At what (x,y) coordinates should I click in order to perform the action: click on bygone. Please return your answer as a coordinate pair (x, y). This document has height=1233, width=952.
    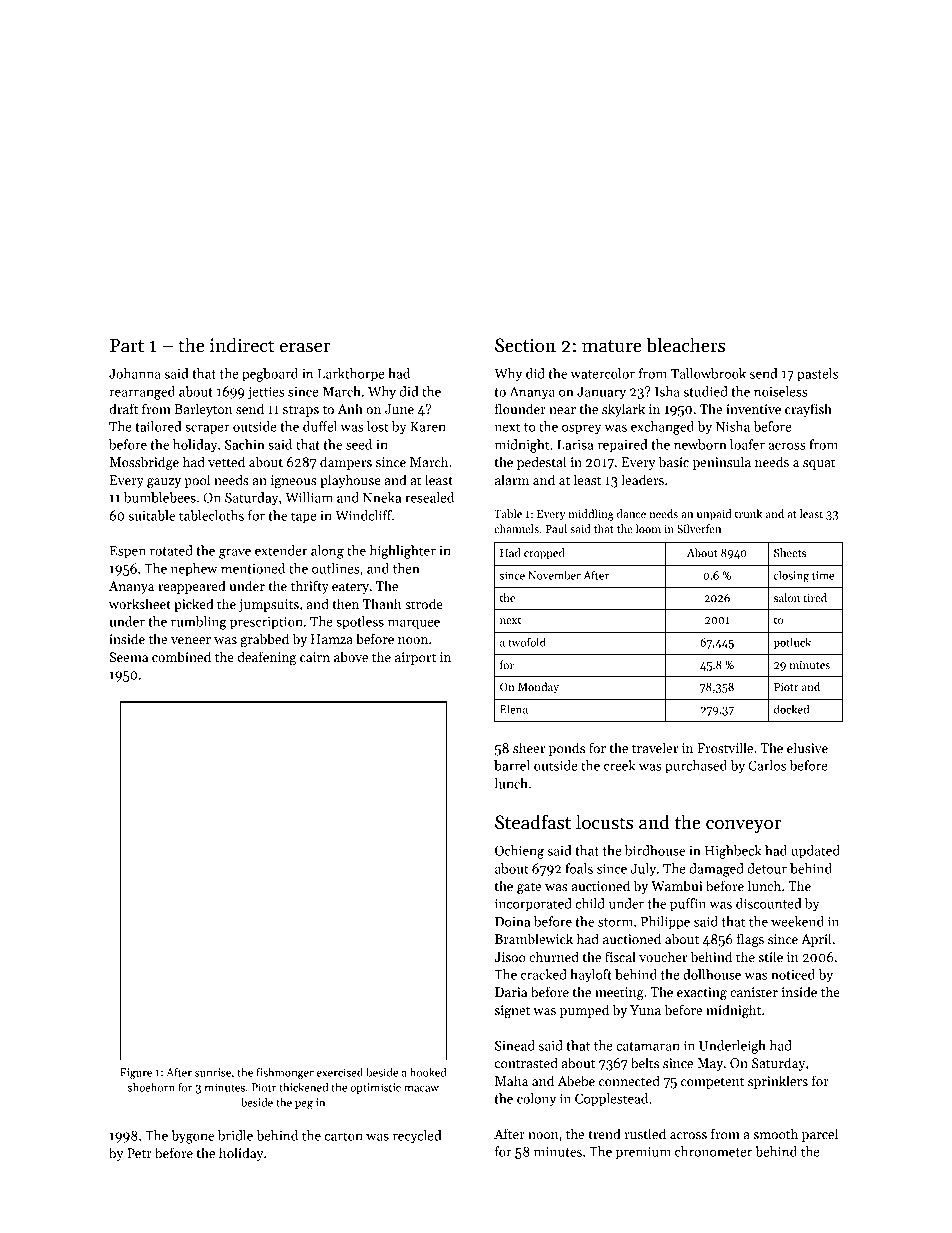
    Looking at the image, I should click on (192, 1137).
